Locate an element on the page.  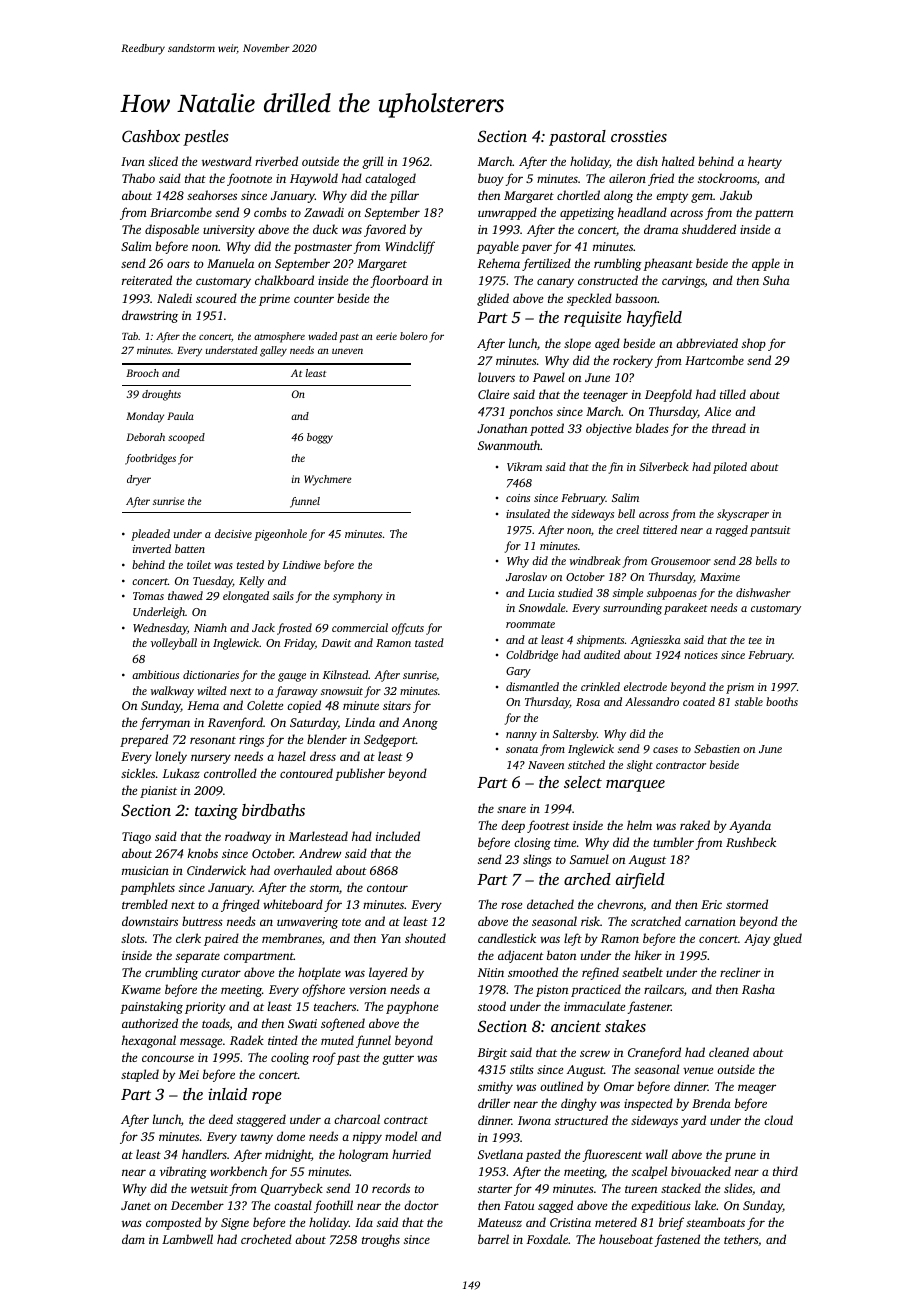
Silverbeck is located at coordinates (664, 466).
